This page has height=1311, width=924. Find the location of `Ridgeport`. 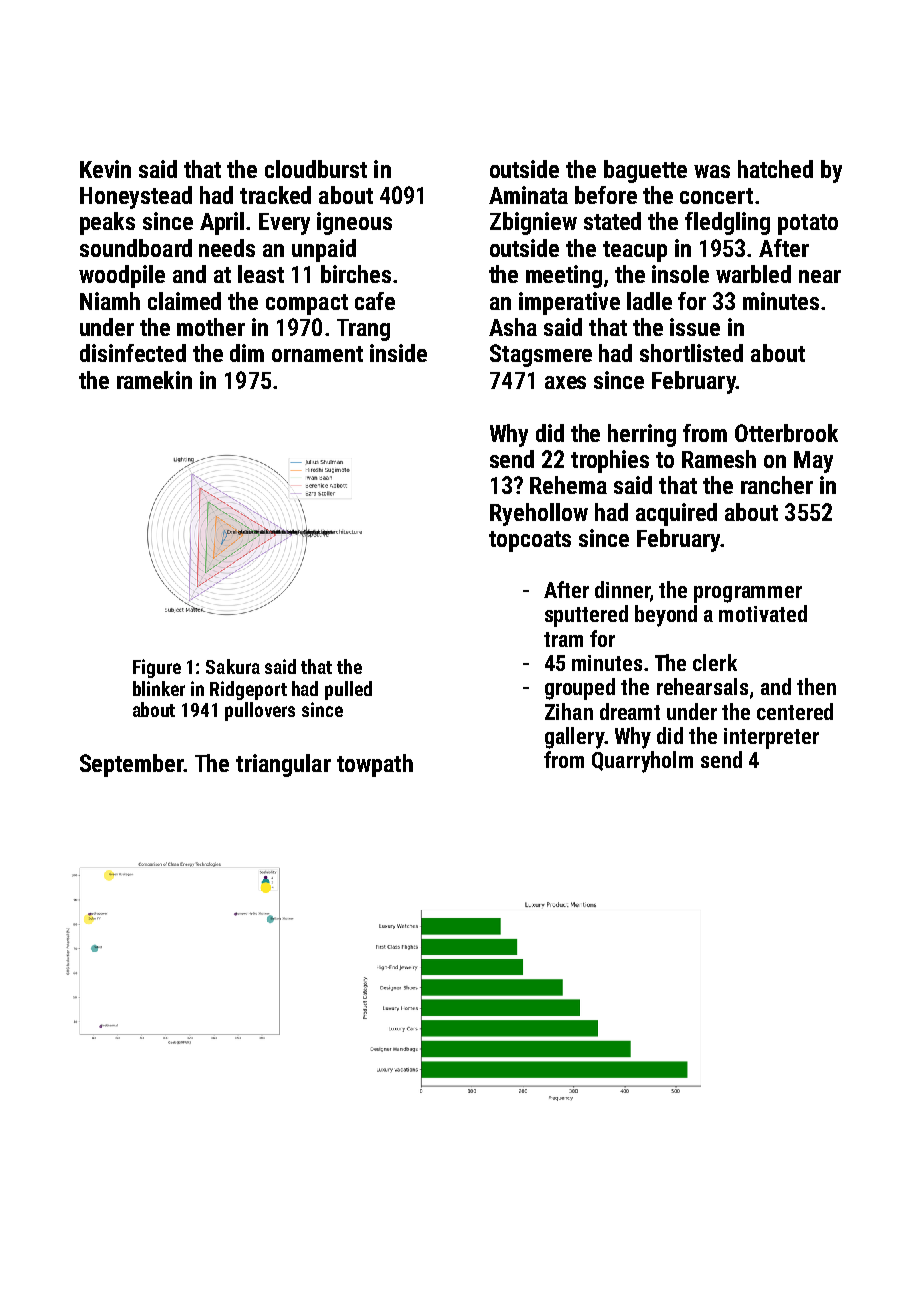

Ridgeport is located at coordinates (248, 690).
